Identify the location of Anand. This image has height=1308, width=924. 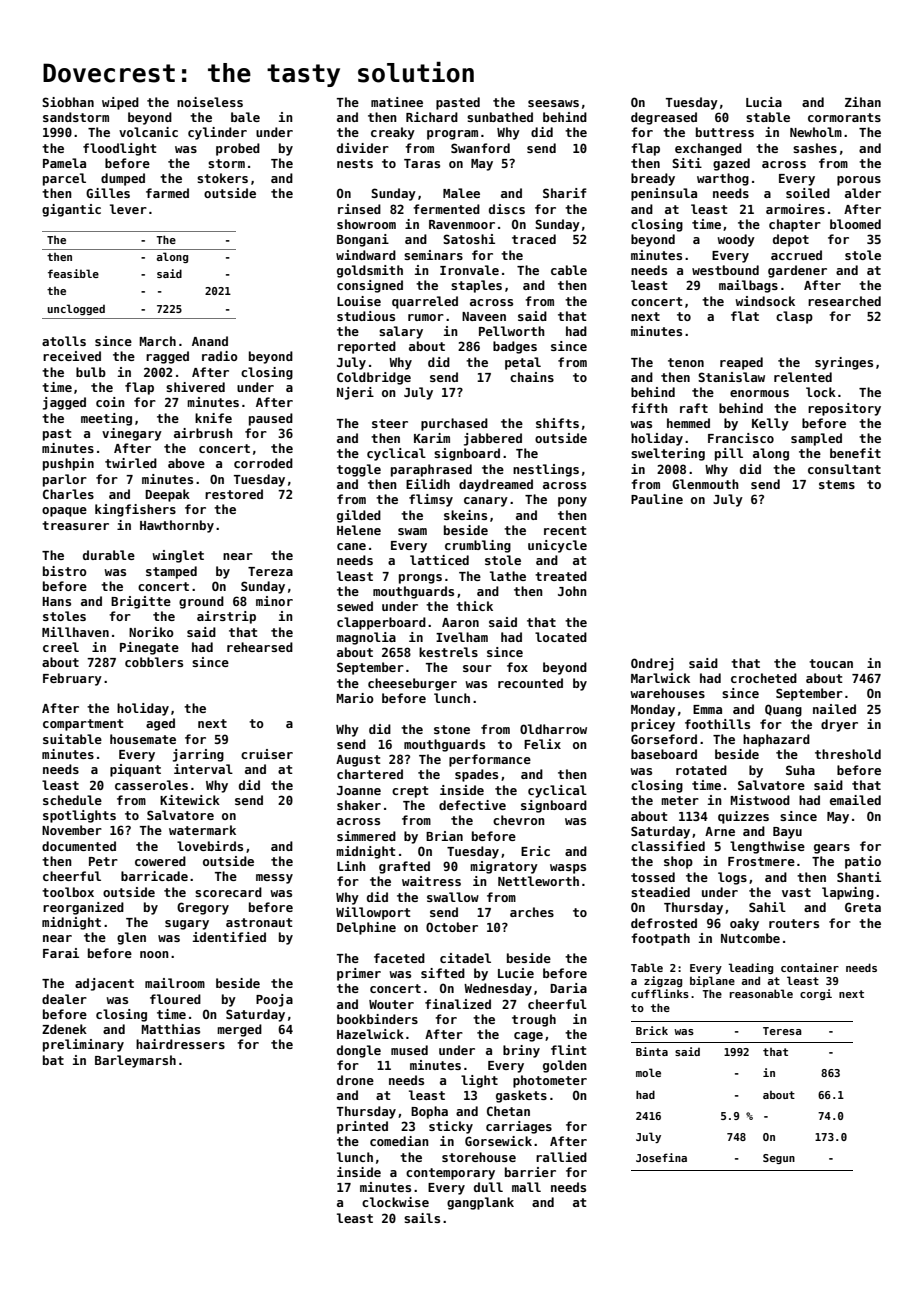
(210, 341).
